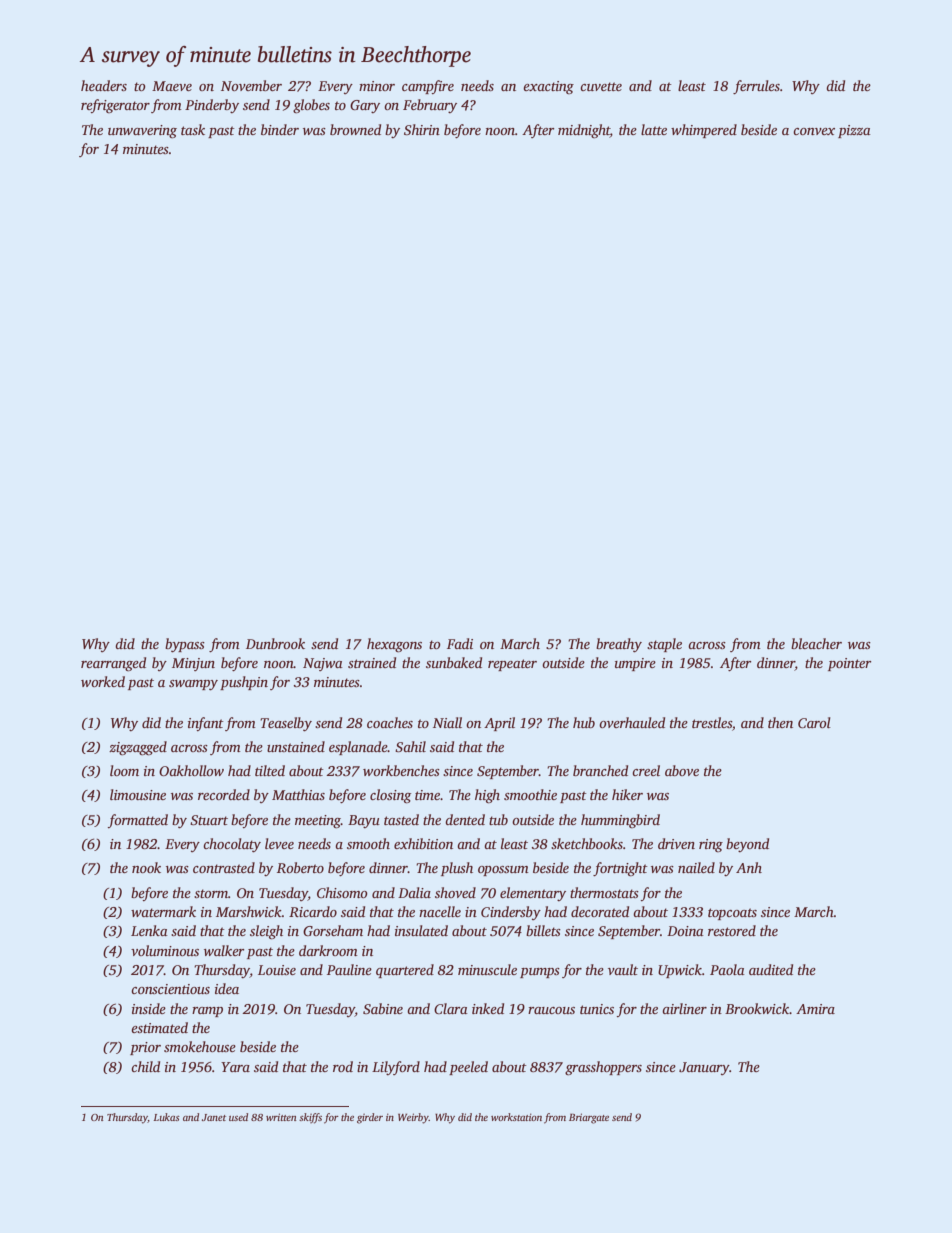 The image size is (952, 1233). I want to click on Shirin, so click(422, 129).
